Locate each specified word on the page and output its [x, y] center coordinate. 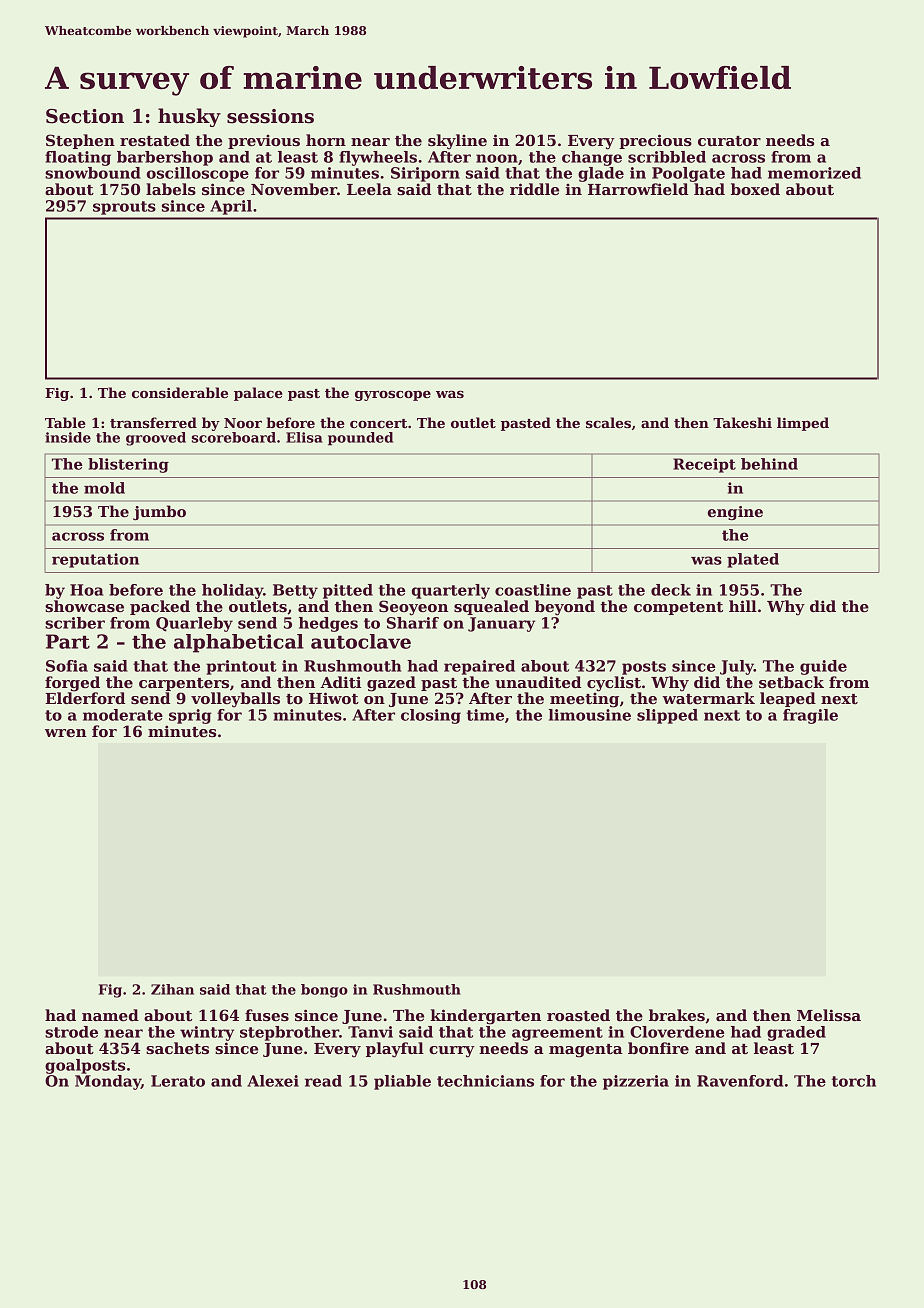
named [110, 1015]
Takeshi [742, 422]
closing [431, 716]
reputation [95, 560]
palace [258, 394]
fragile [810, 716]
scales [608, 422]
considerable [180, 392]
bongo [324, 991]
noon [497, 158]
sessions [270, 116]
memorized [814, 173]
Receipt [704, 465]
